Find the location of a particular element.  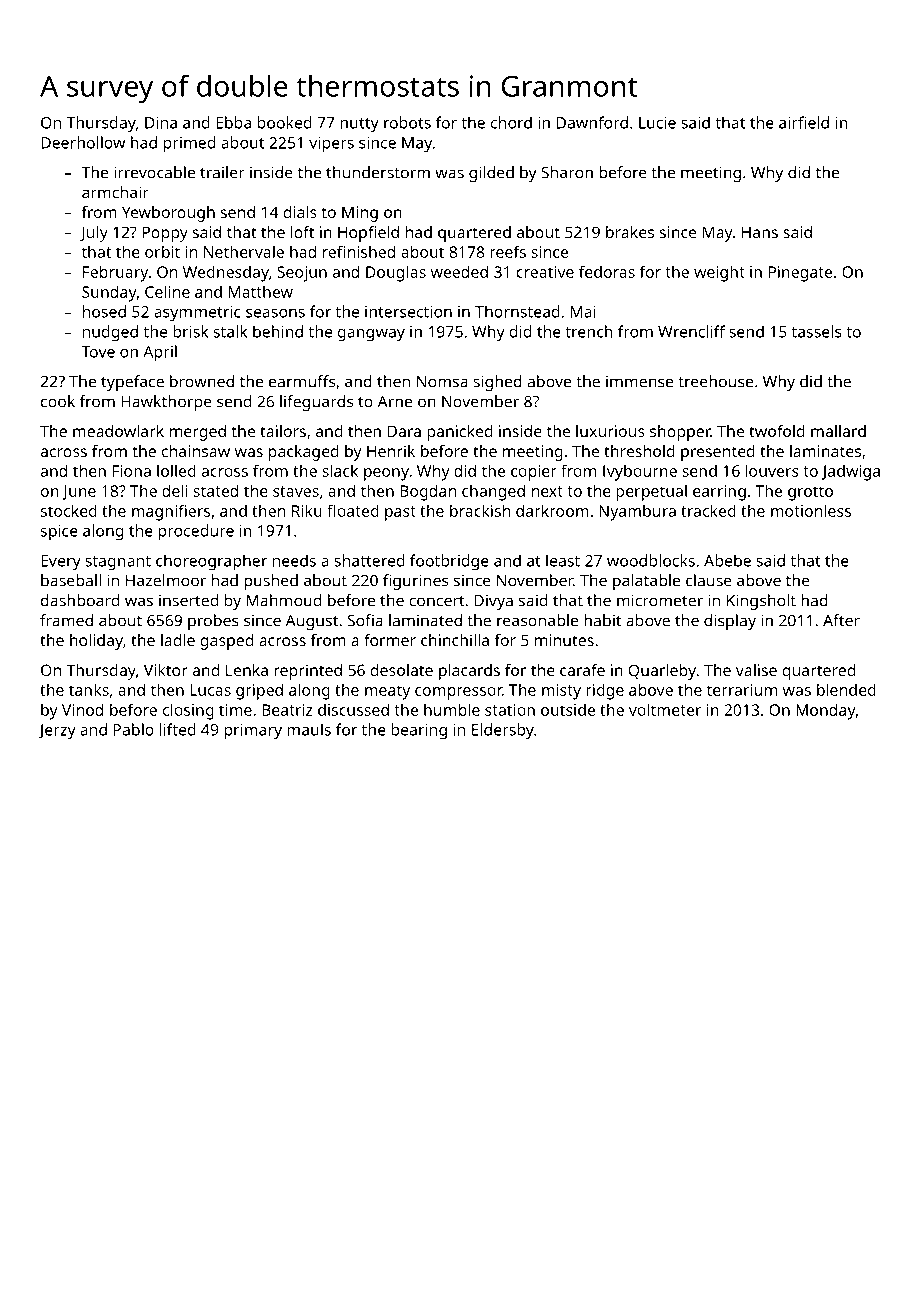

Pinegate is located at coordinates (800, 274).
